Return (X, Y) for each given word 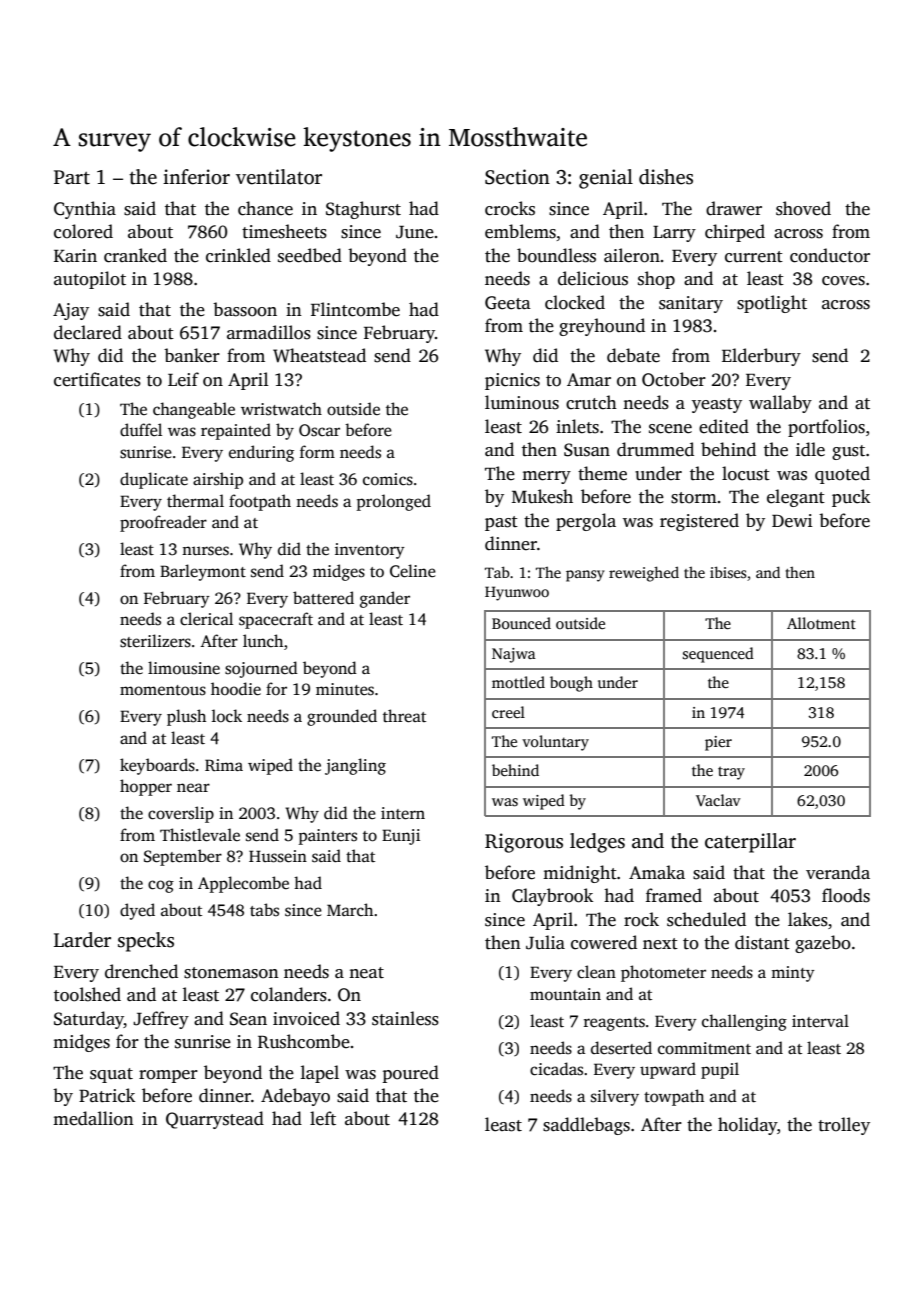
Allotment (821, 623)
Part (72, 177)
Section (517, 177)
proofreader (163, 523)
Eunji (401, 837)
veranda (838, 872)
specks (146, 942)
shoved (803, 208)
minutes (345, 689)
